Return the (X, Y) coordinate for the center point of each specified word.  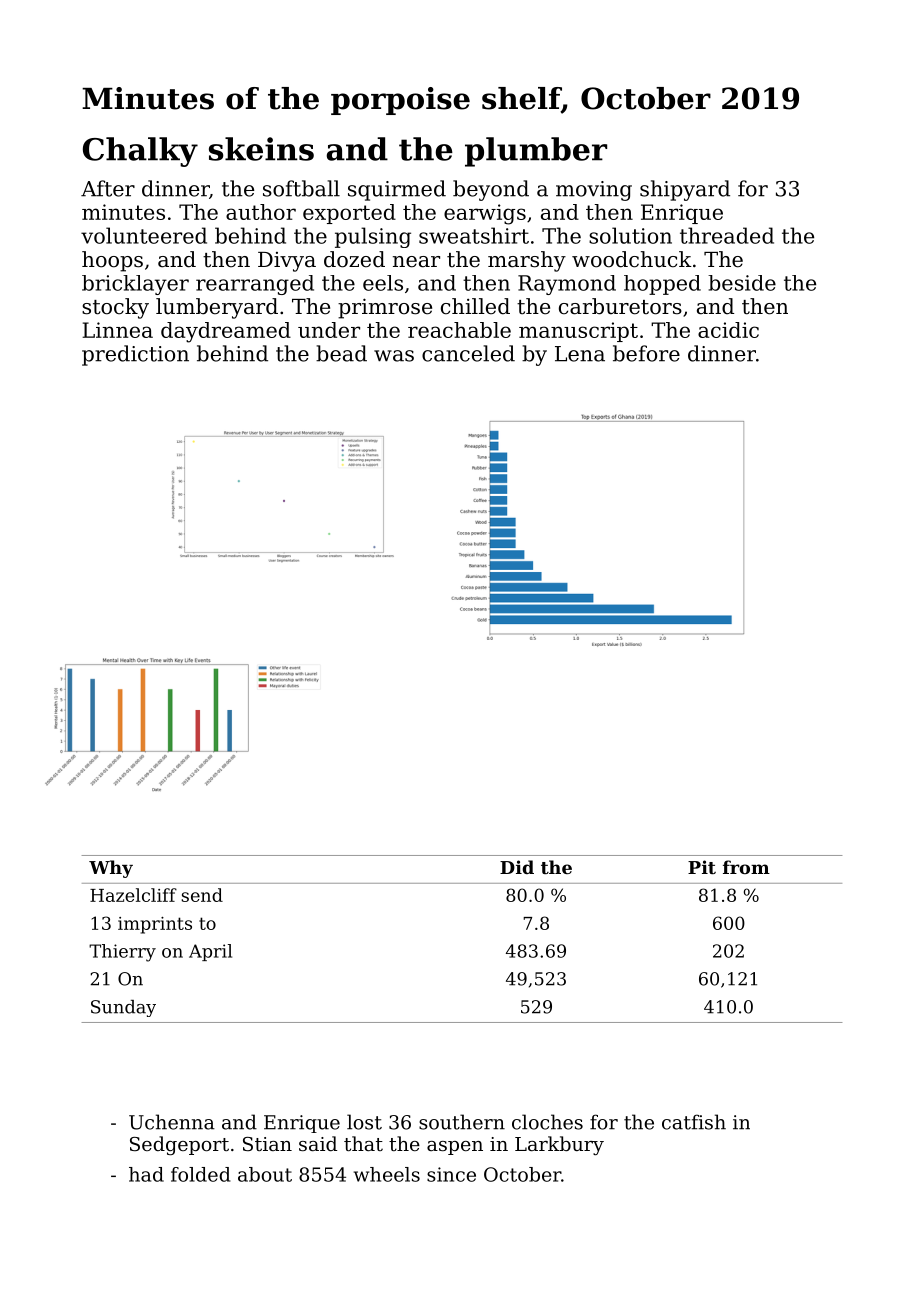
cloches (547, 1122)
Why (111, 869)
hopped (662, 285)
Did (517, 867)
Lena (580, 354)
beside (742, 283)
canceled (468, 353)
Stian (267, 1144)
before (646, 353)
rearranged (255, 285)
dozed (354, 259)
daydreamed (226, 332)
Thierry (122, 953)
